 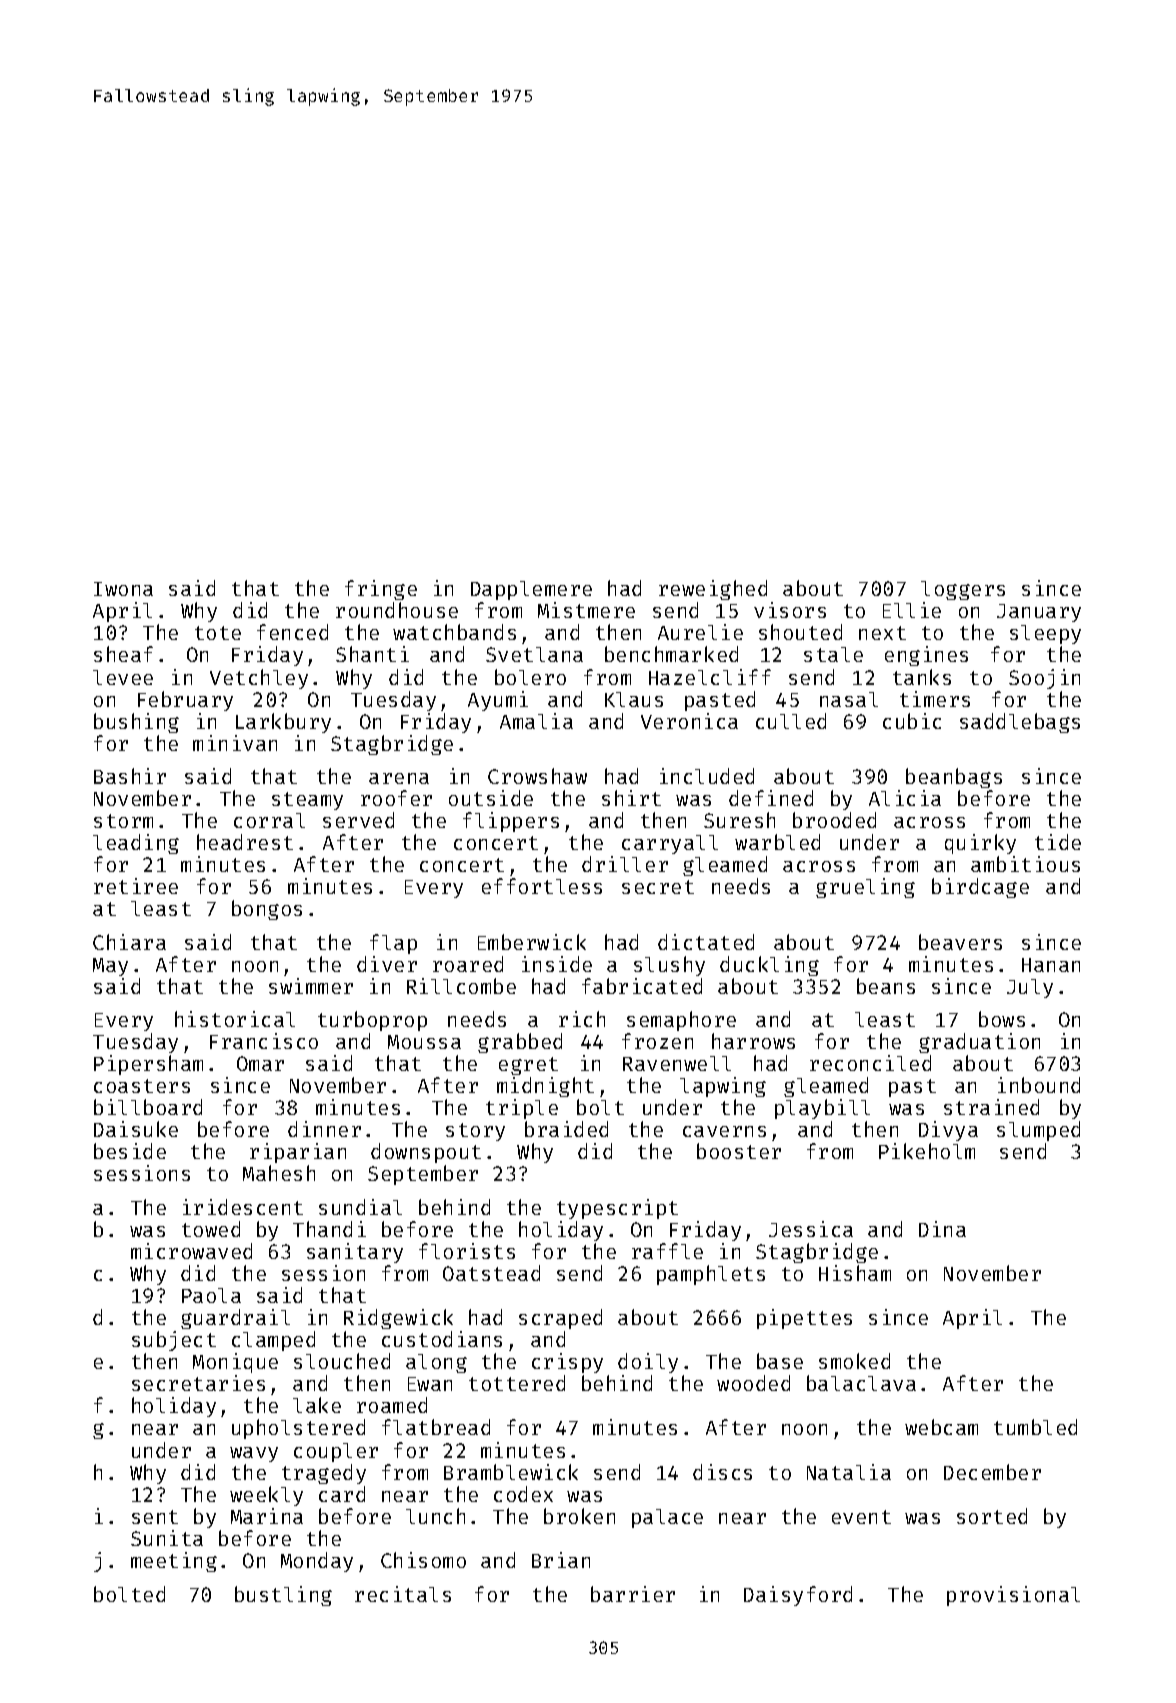 What do you see at coordinates (713, 590) in the screenshot?
I see `reweighed` at bounding box center [713, 590].
